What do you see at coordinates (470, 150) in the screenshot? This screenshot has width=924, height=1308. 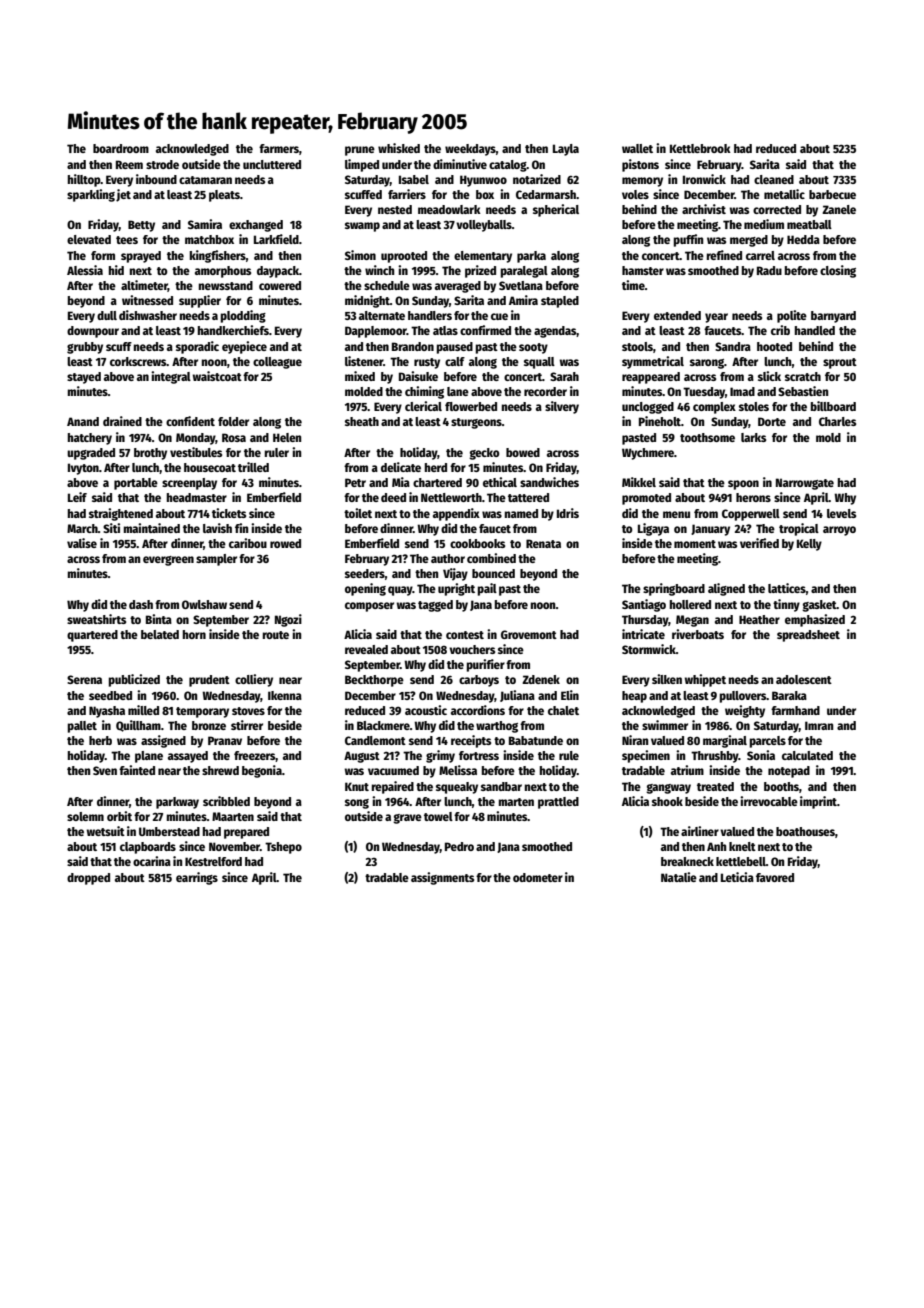 I see `weekdays` at bounding box center [470, 150].
